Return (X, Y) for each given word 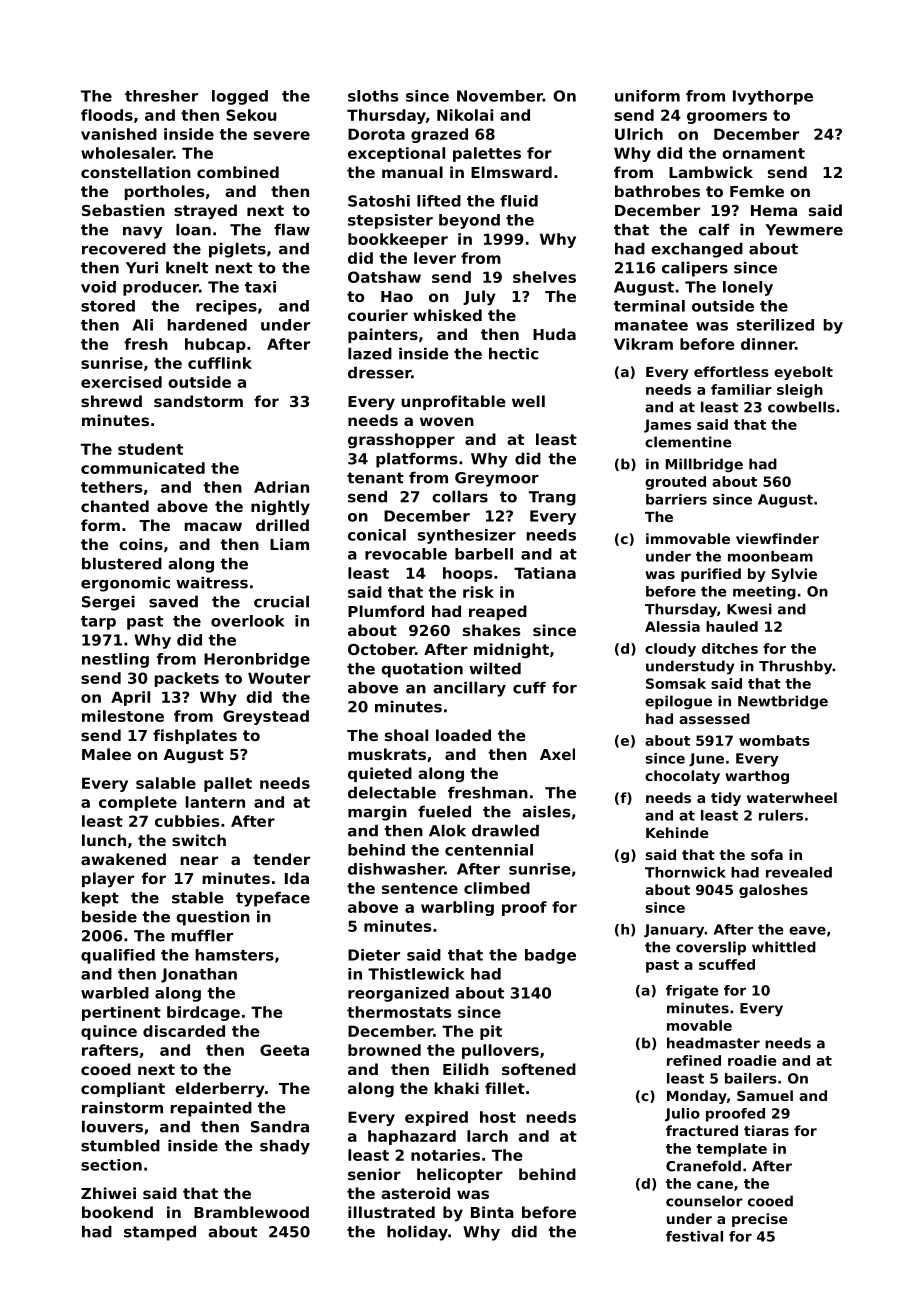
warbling (457, 908)
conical (377, 535)
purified (711, 575)
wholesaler (127, 153)
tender (281, 859)
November (500, 96)
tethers (111, 487)
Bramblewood (251, 1212)
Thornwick (685, 872)
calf (714, 229)
